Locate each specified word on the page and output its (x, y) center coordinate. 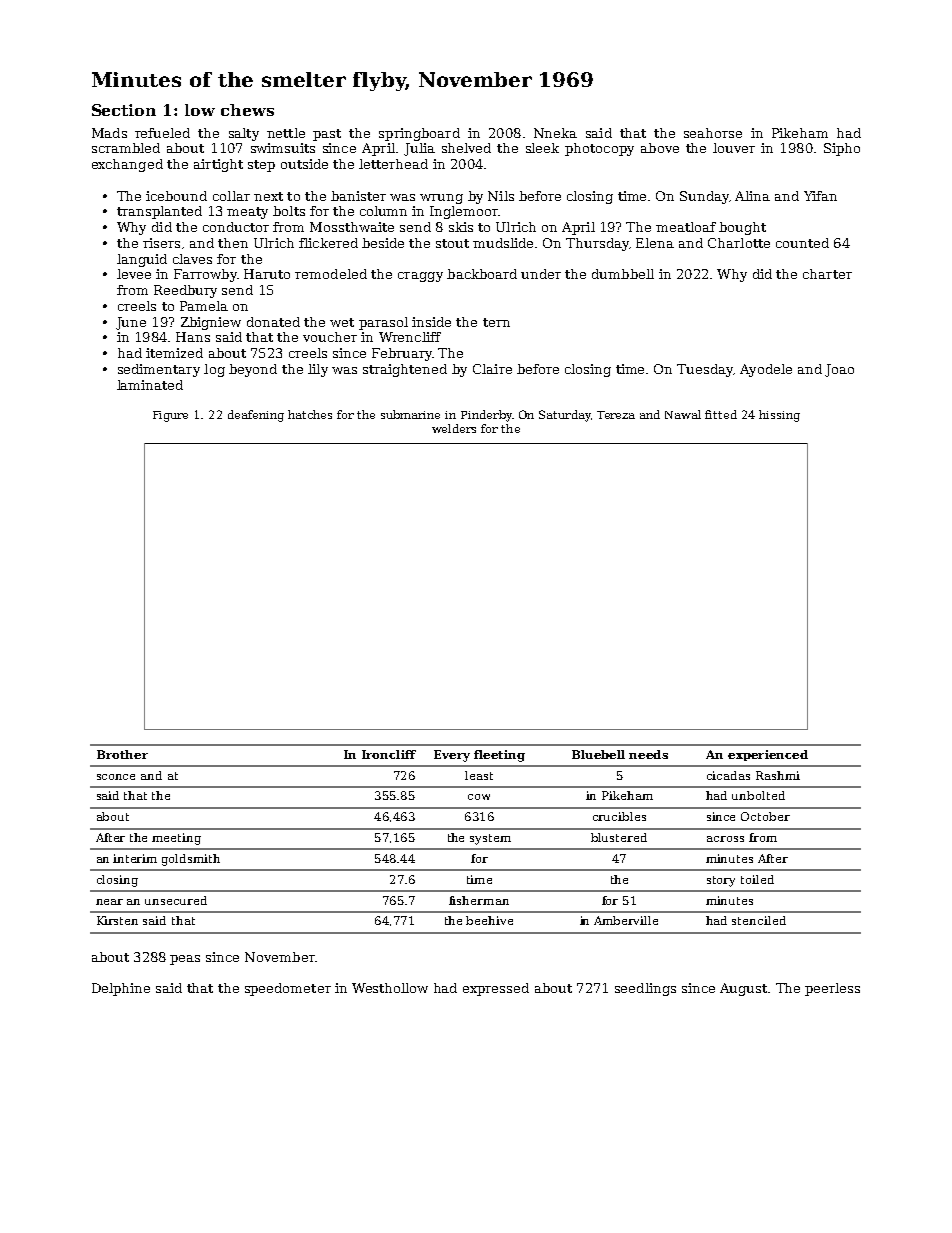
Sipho (842, 149)
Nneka (555, 133)
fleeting (499, 756)
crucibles (619, 816)
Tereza (616, 415)
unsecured (176, 900)
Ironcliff (389, 754)
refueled (162, 133)
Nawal (683, 414)
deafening (256, 416)
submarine (410, 414)
